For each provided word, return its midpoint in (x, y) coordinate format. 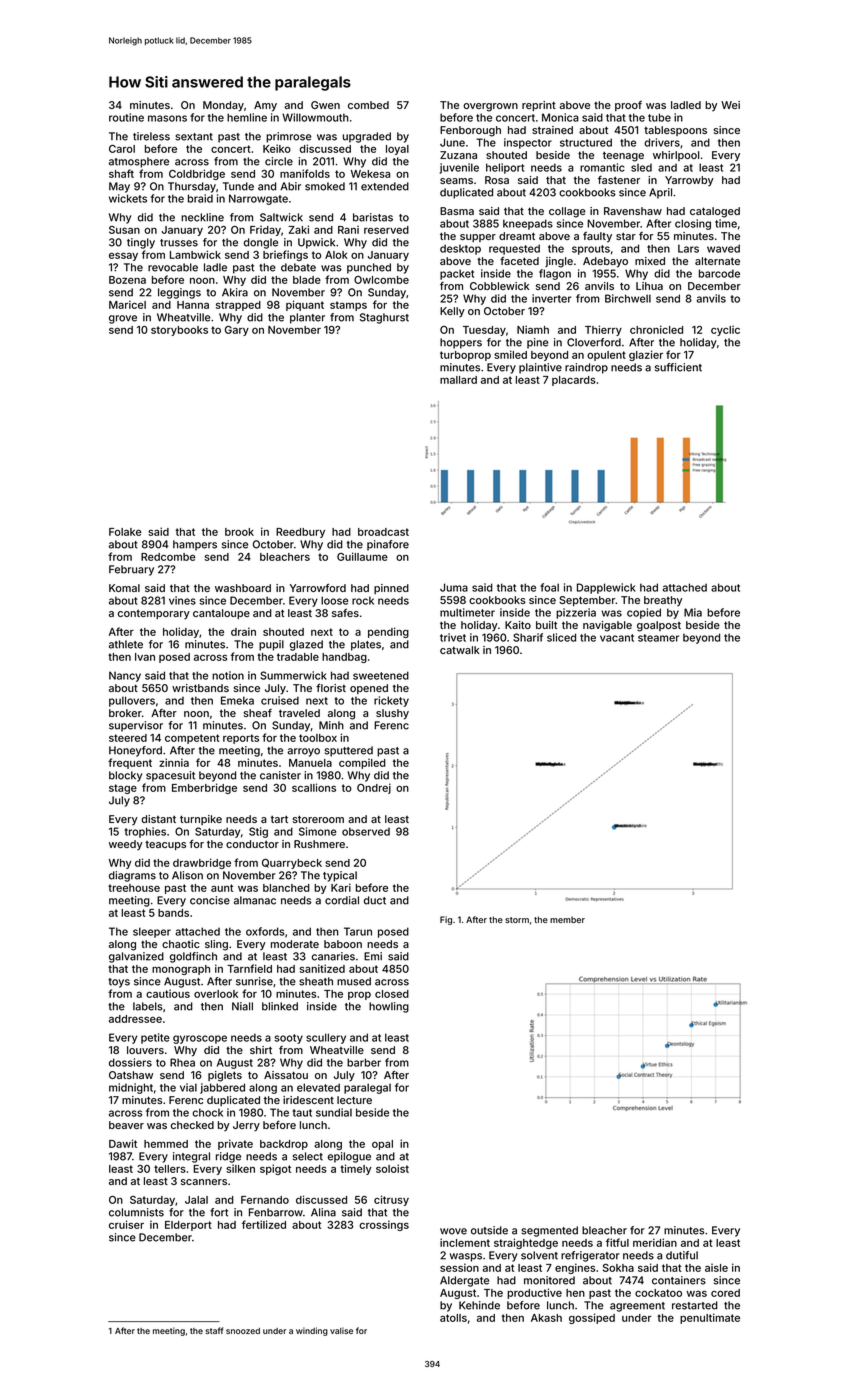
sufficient (678, 367)
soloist (392, 1168)
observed (366, 831)
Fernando (265, 1200)
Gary (237, 331)
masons (167, 118)
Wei (730, 105)
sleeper (152, 932)
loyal (397, 150)
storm (517, 920)
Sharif (528, 637)
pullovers (132, 701)
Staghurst (384, 318)
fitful (617, 1242)
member (567, 919)
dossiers (130, 1062)
